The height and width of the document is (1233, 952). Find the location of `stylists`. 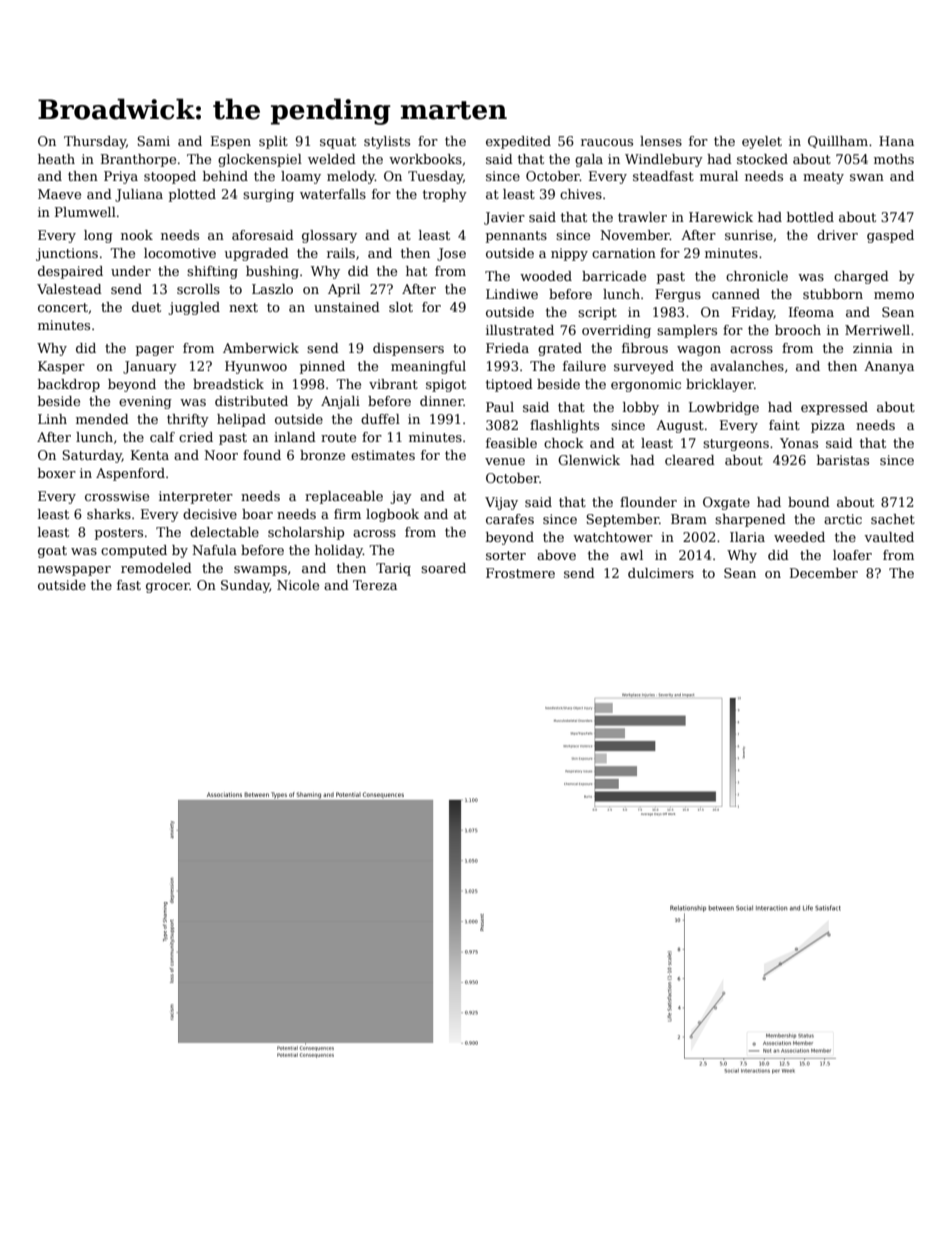

stylists is located at coordinates (387, 142).
